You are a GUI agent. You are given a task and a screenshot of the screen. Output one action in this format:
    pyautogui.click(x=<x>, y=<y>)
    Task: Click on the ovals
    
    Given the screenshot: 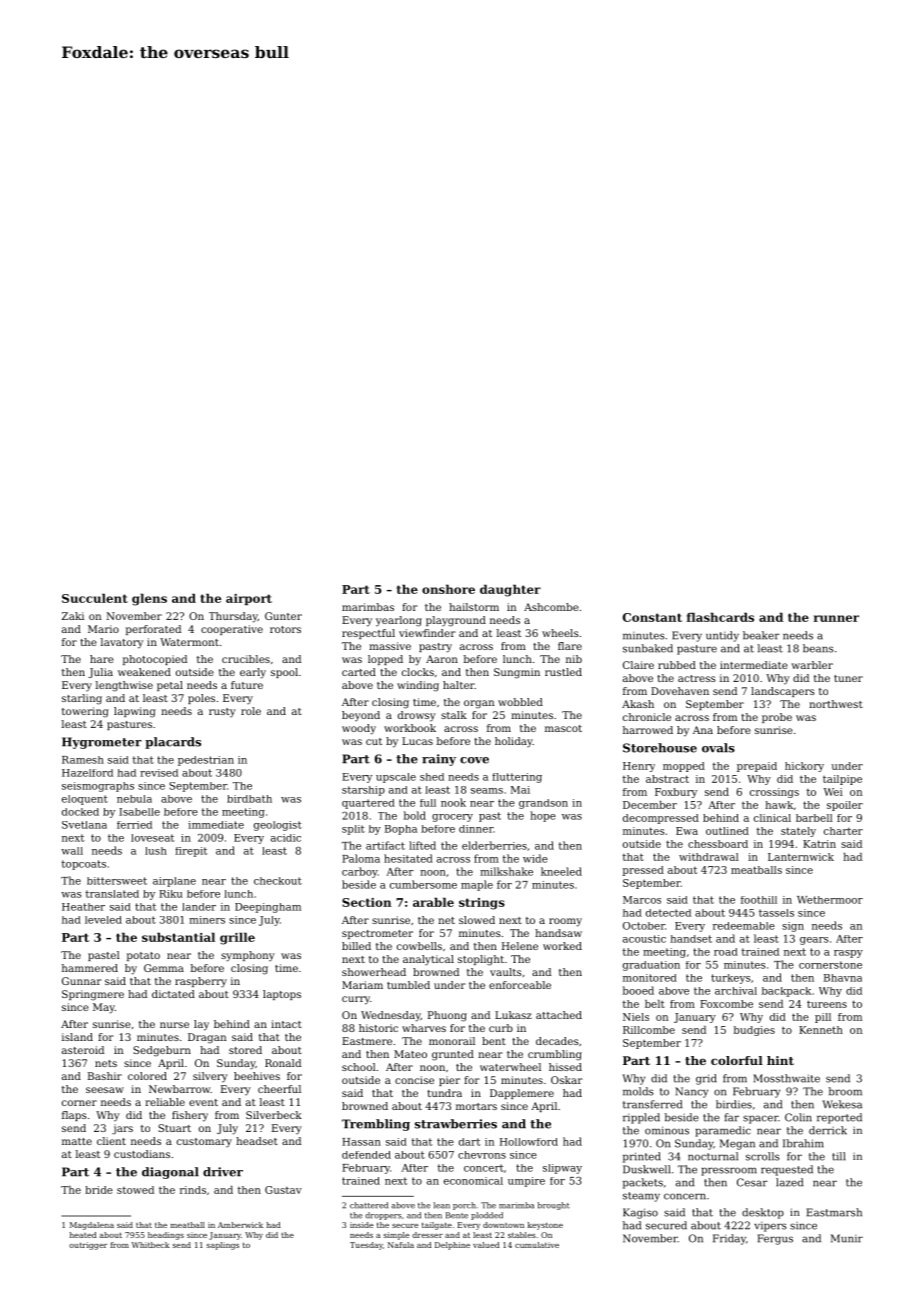 What is the action you would take?
    pyautogui.click(x=718, y=748)
